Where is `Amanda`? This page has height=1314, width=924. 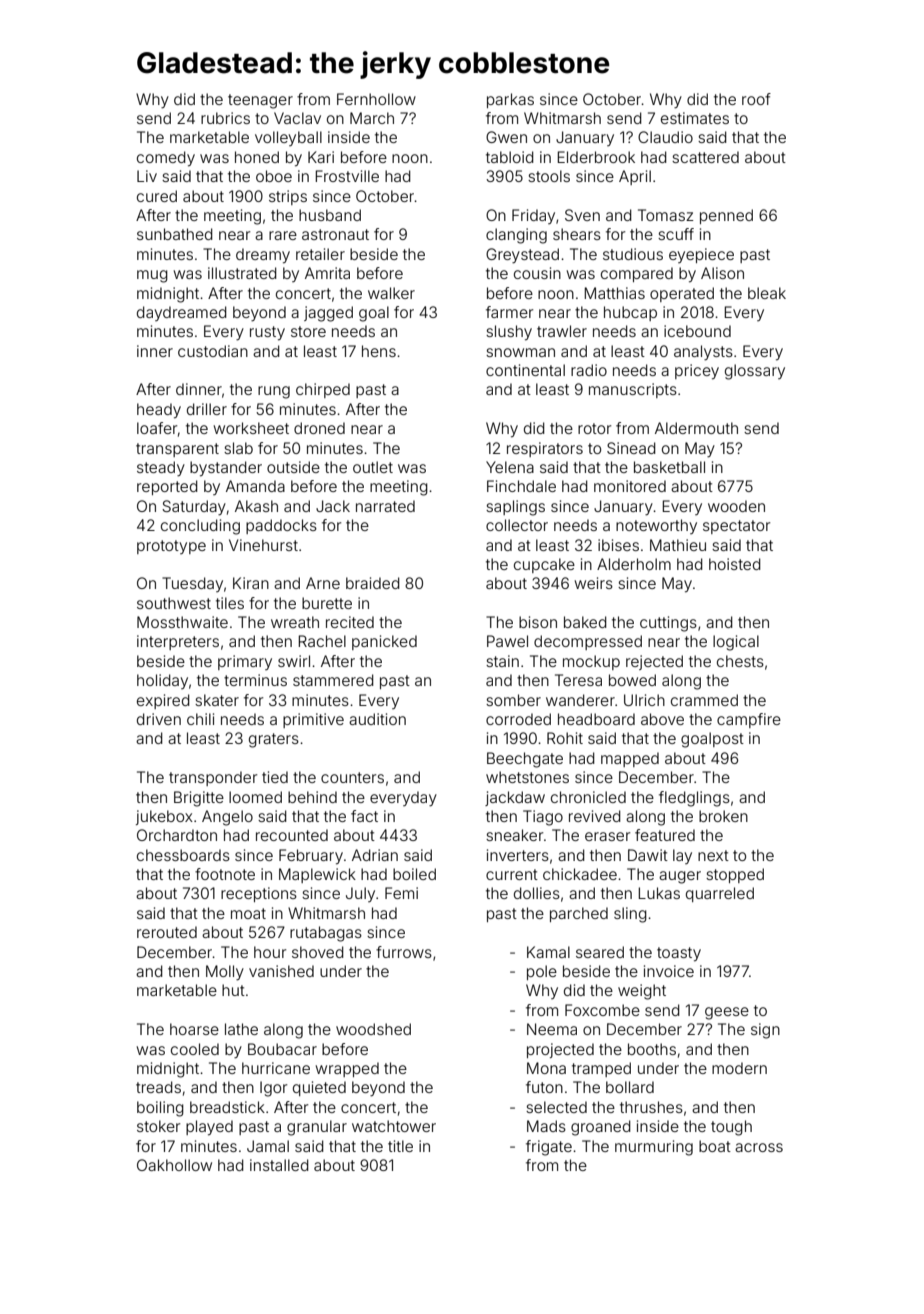
Amanda is located at coordinates (255, 486).
